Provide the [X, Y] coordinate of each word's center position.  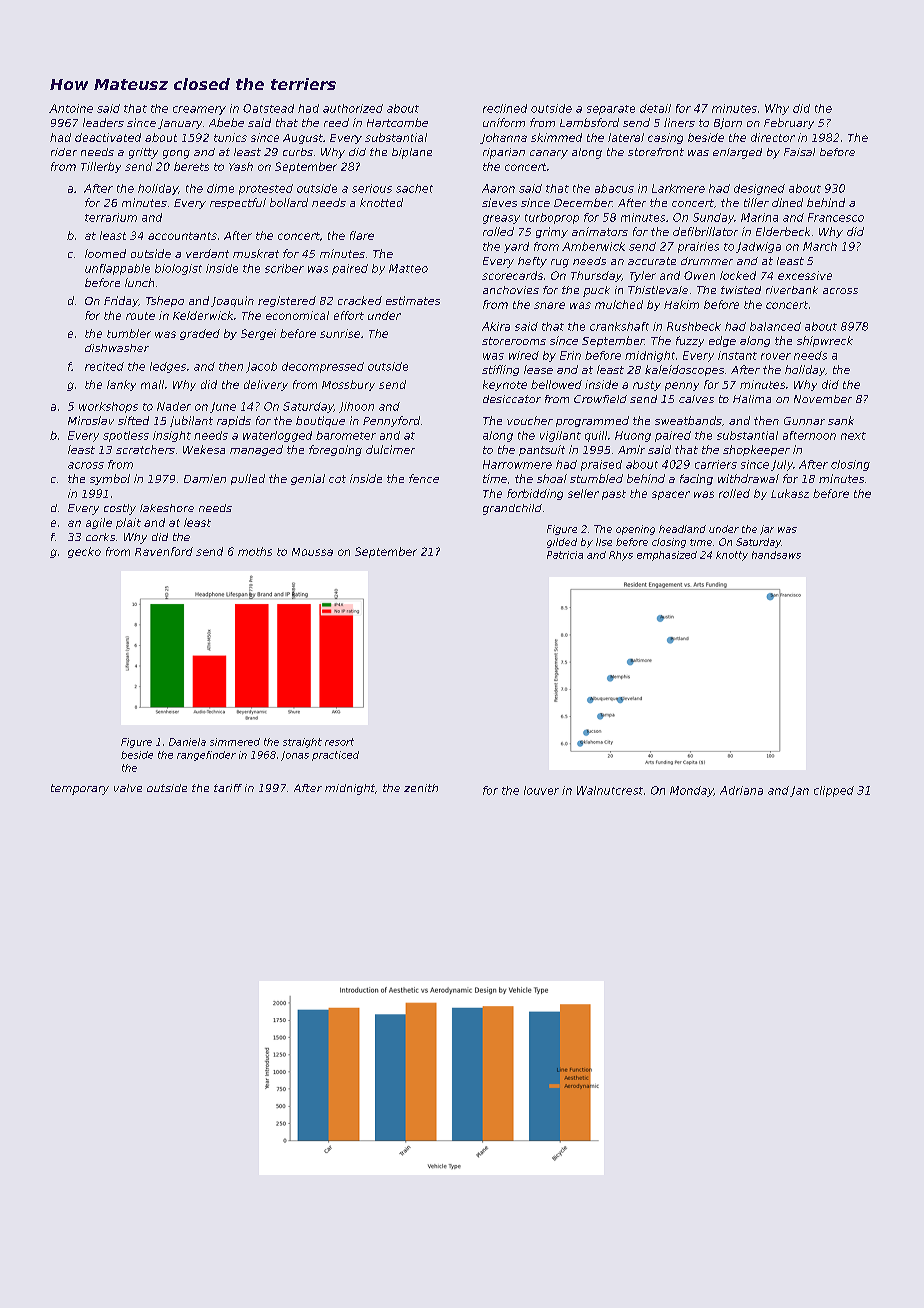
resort [339, 742]
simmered [235, 742]
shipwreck [825, 341]
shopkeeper [756, 450]
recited [104, 366]
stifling [500, 370]
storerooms [514, 341]
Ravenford [164, 551]
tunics [230, 137]
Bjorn [728, 123]
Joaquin [232, 301]
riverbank [792, 290]
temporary [80, 789]
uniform [504, 122]
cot [337, 479]
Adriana [741, 790]
